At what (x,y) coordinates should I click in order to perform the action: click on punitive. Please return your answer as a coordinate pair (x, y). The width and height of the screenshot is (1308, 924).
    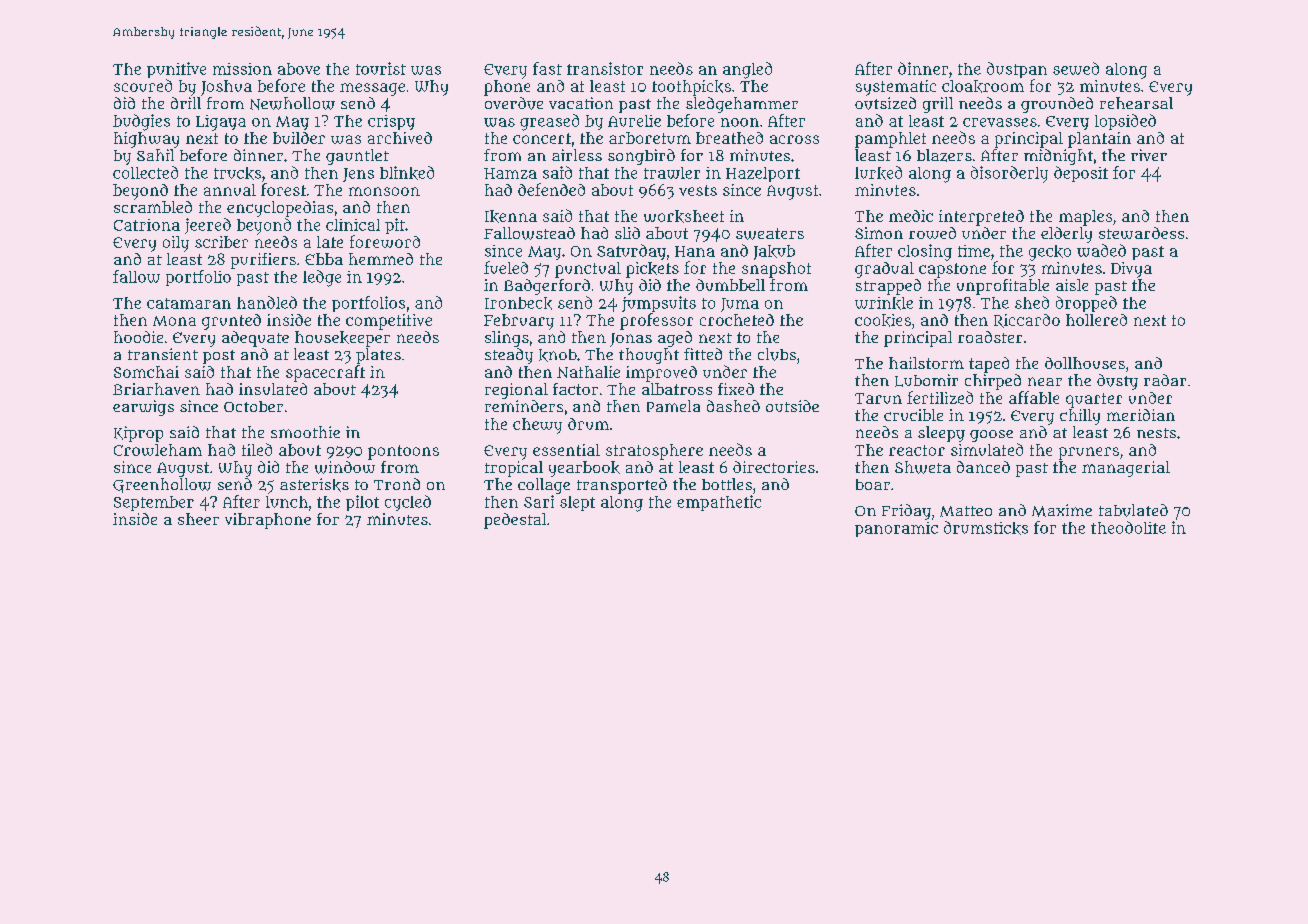
    Looking at the image, I should click on (176, 70).
